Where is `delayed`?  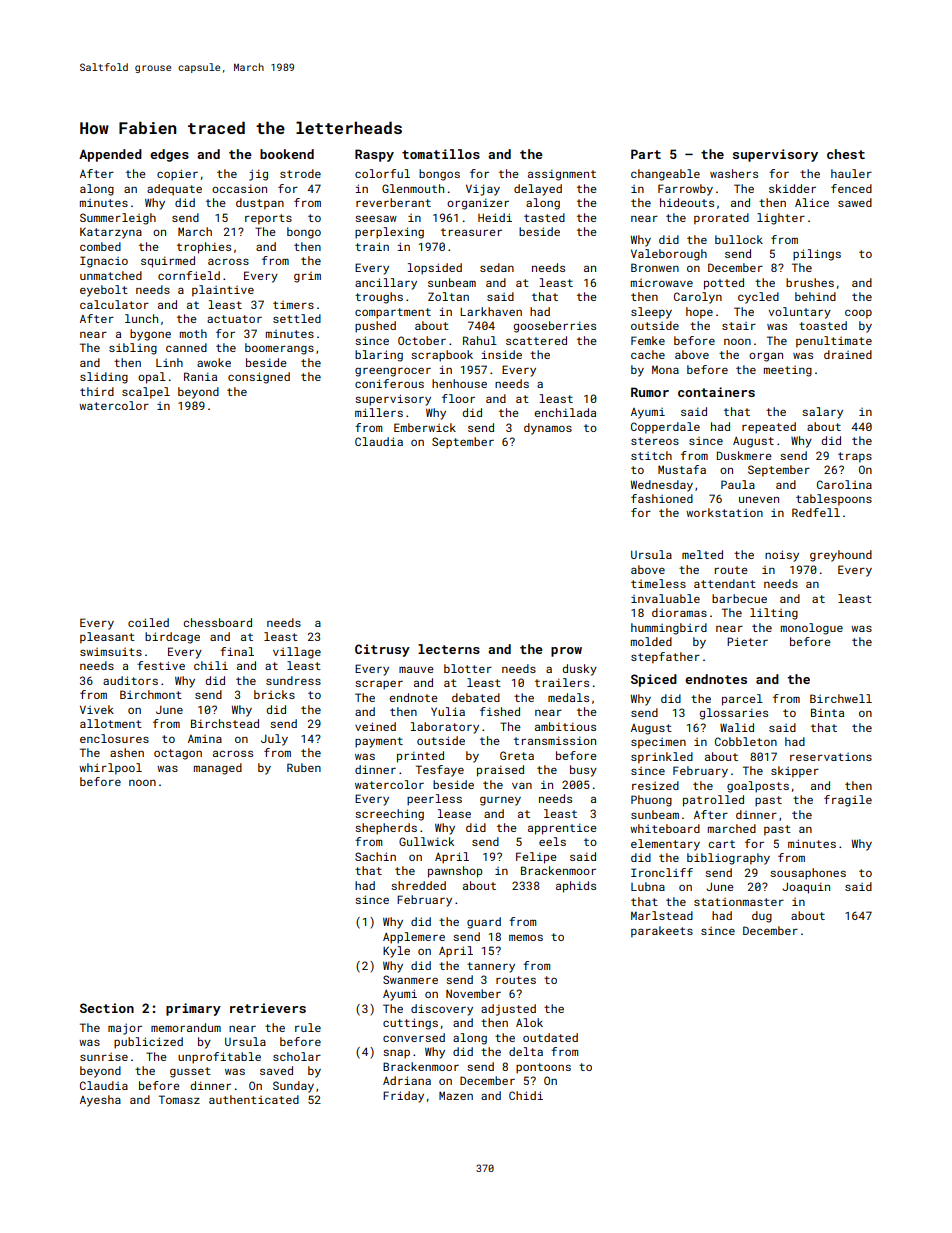 delayed is located at coordinates (538, 190).
